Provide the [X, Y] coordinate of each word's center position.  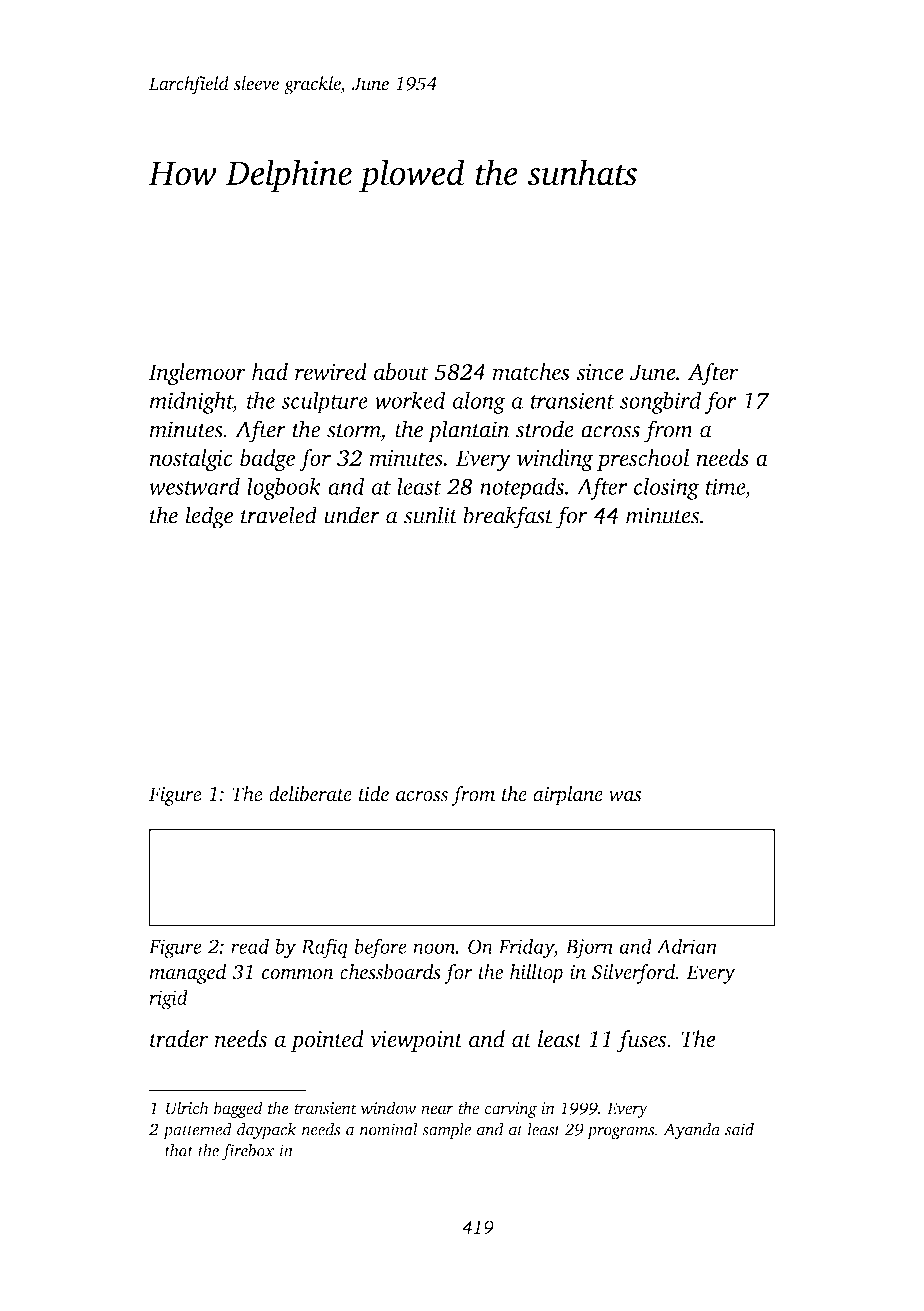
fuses [642, 1041]
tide [374, 794]
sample [446, 1131]
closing [666, 488]
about [401, 372]
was [625, 796]
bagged [238, 1109]
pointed [327, 1041]
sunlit [431, 515]
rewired [331, 372]
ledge [209, 517]
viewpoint [416, 1041]
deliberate [310, 794]
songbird [660, 402]
